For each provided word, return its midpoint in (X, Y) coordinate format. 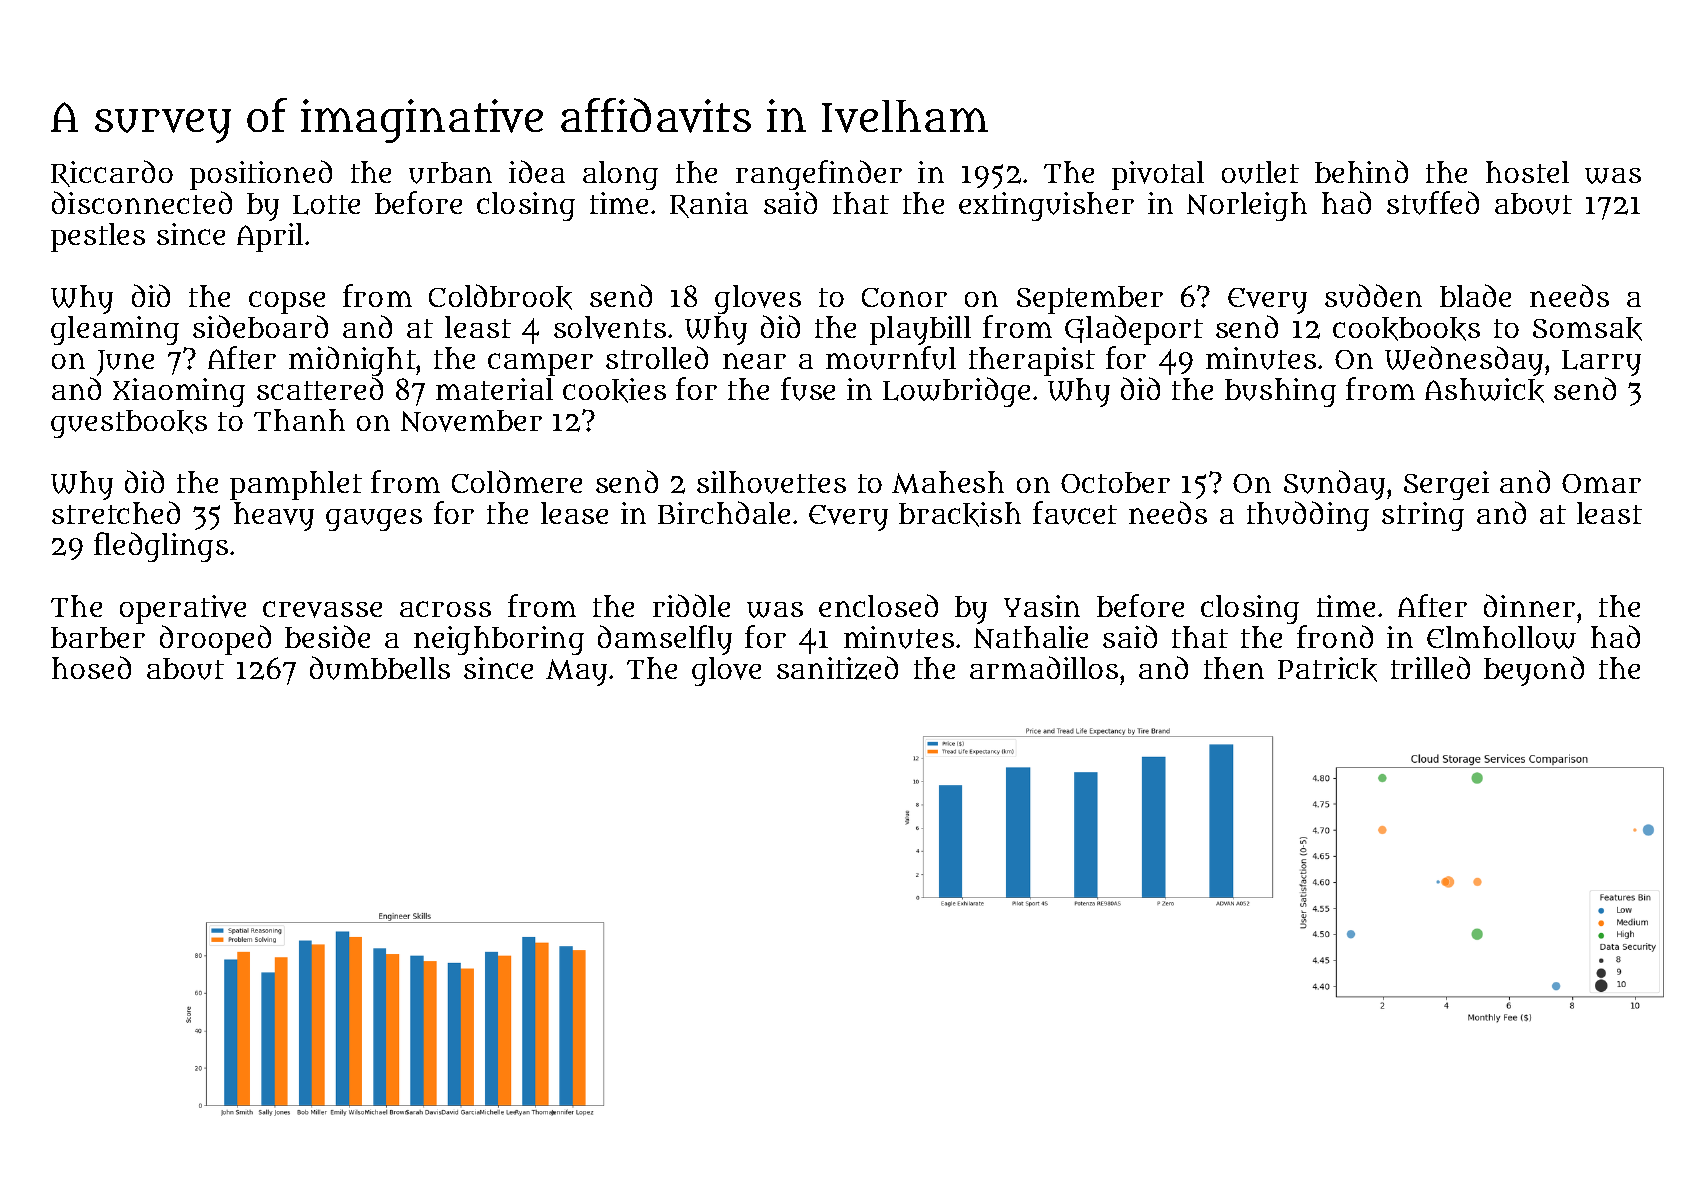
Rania (709, 205)
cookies (614, 390)
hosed (91, 667)
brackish (960, 514)
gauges (374, 520)
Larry (1601, 363)
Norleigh (1247, 206)
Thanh (299, 420)
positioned (261, 175)
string (1423, 516)
